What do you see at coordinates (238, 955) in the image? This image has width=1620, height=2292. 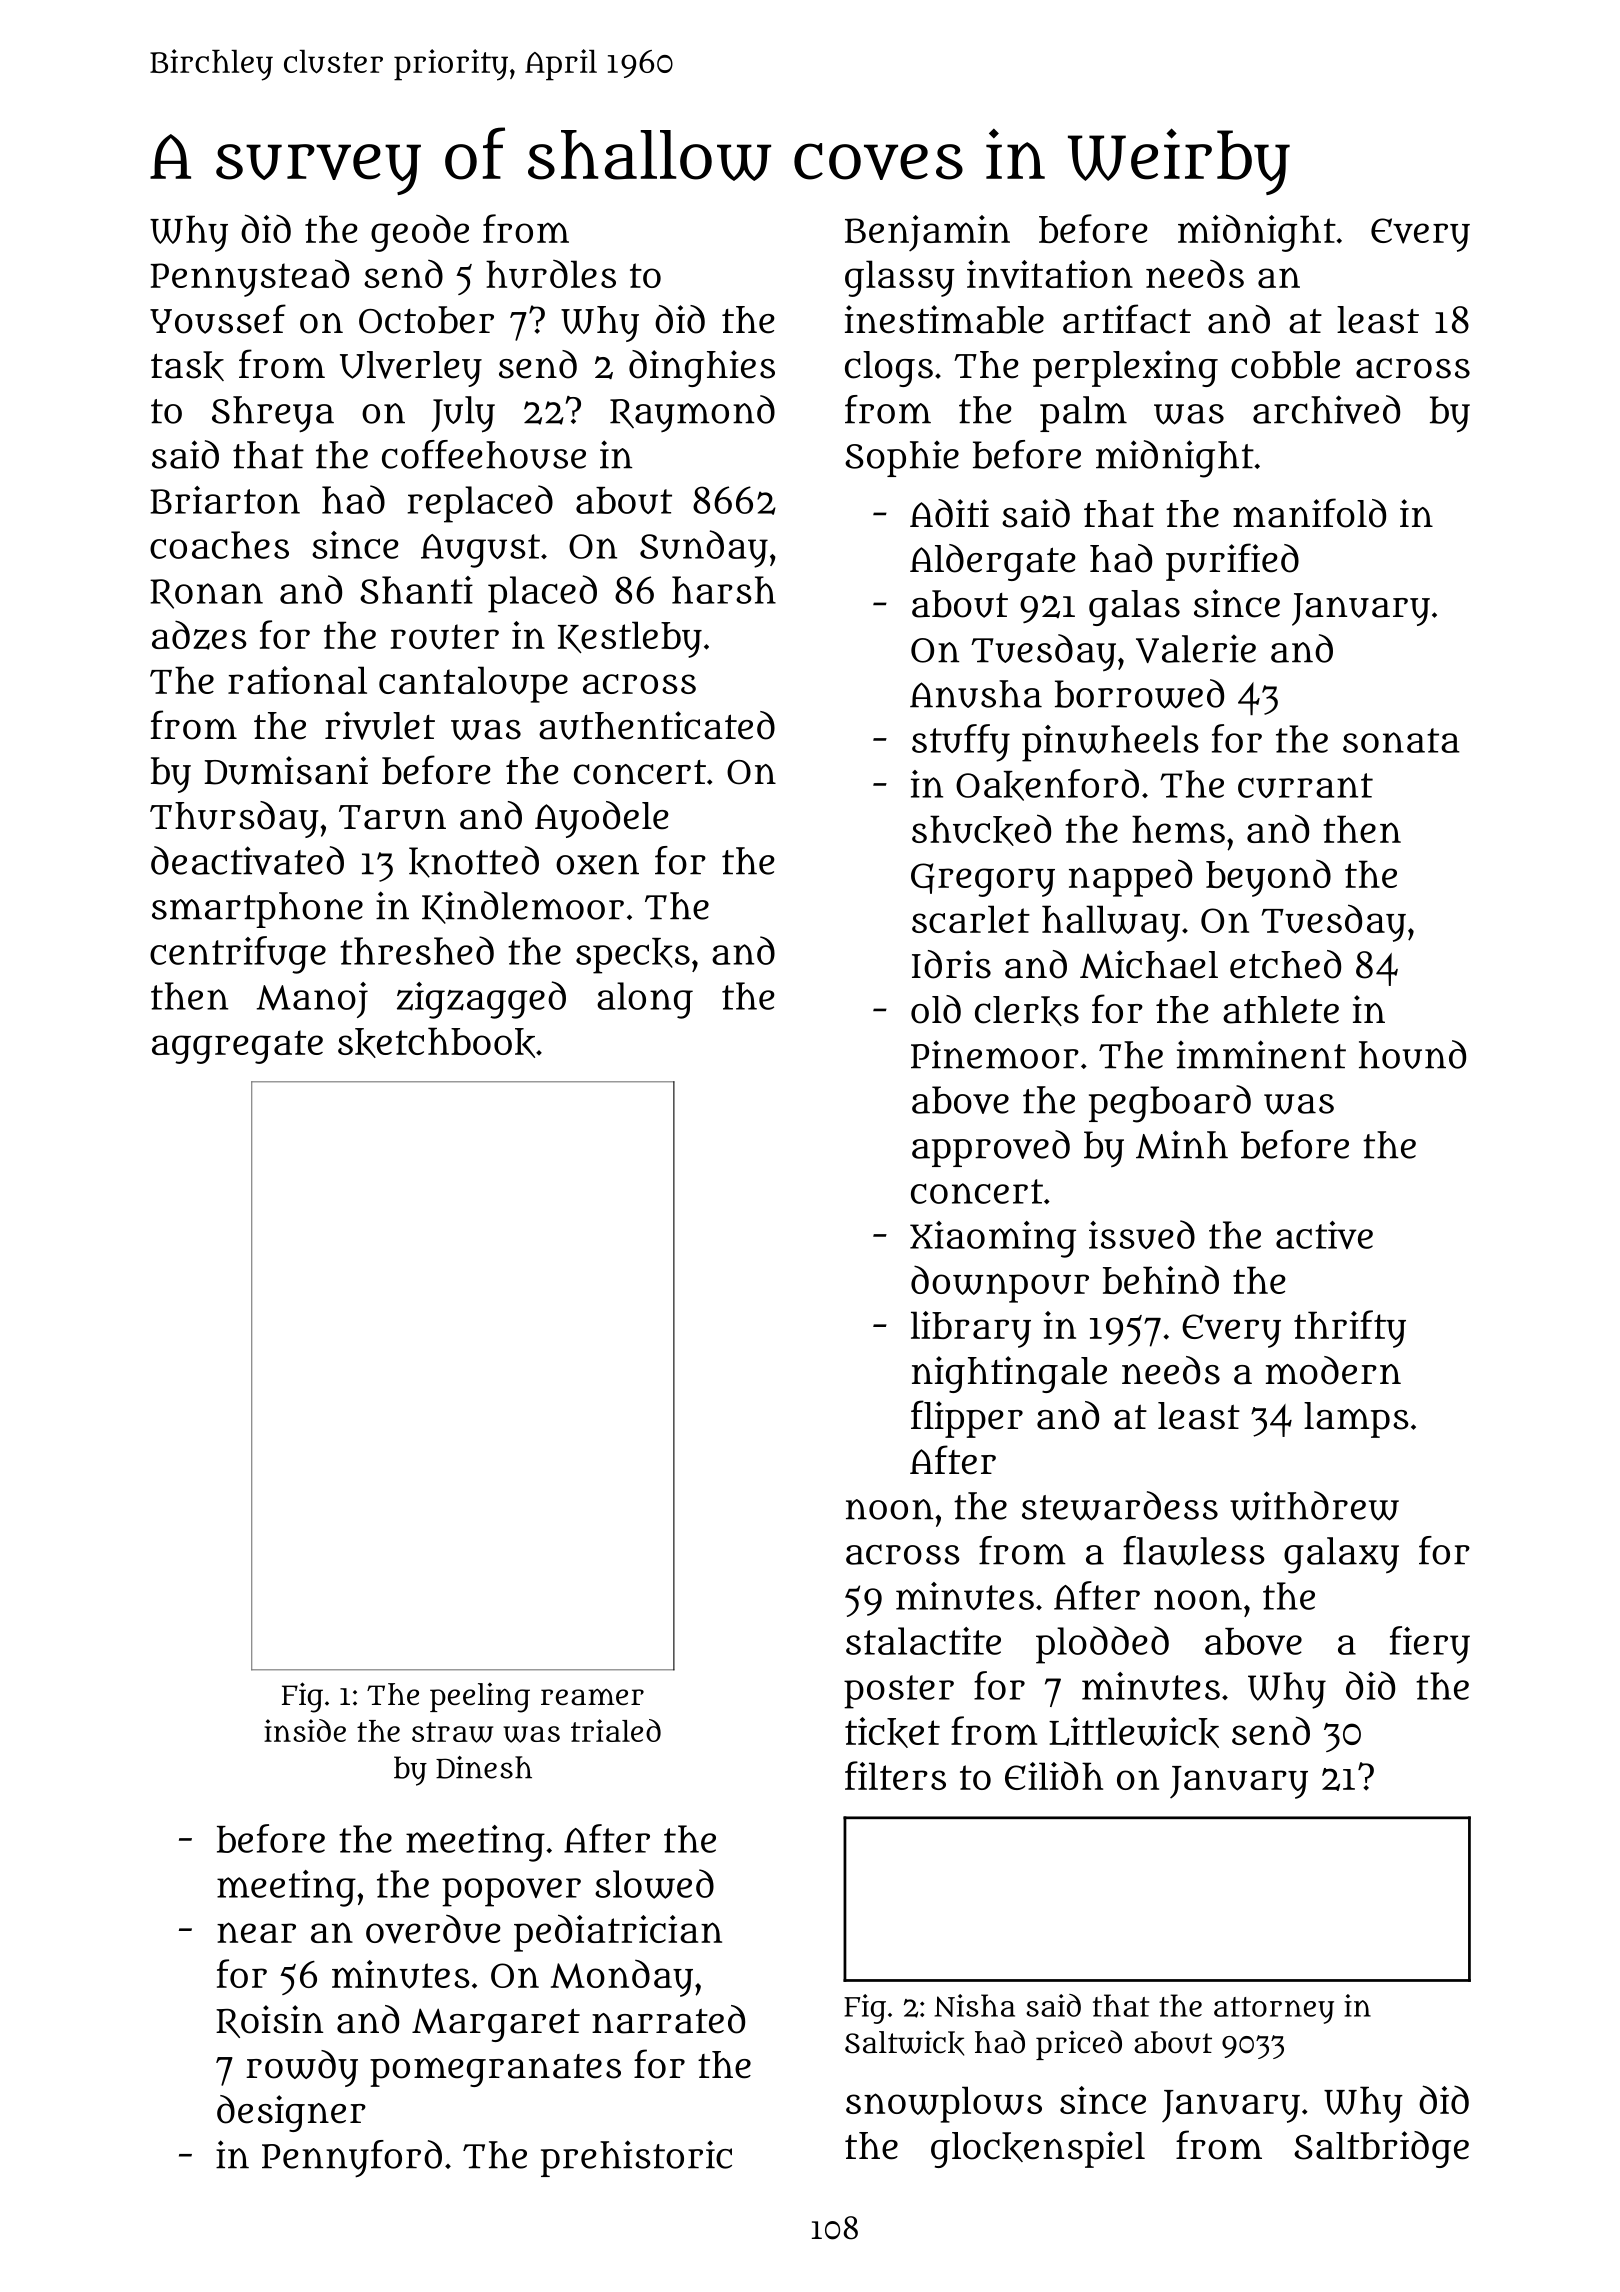 I see `centrifuge` at bounding box center [238, 955].
